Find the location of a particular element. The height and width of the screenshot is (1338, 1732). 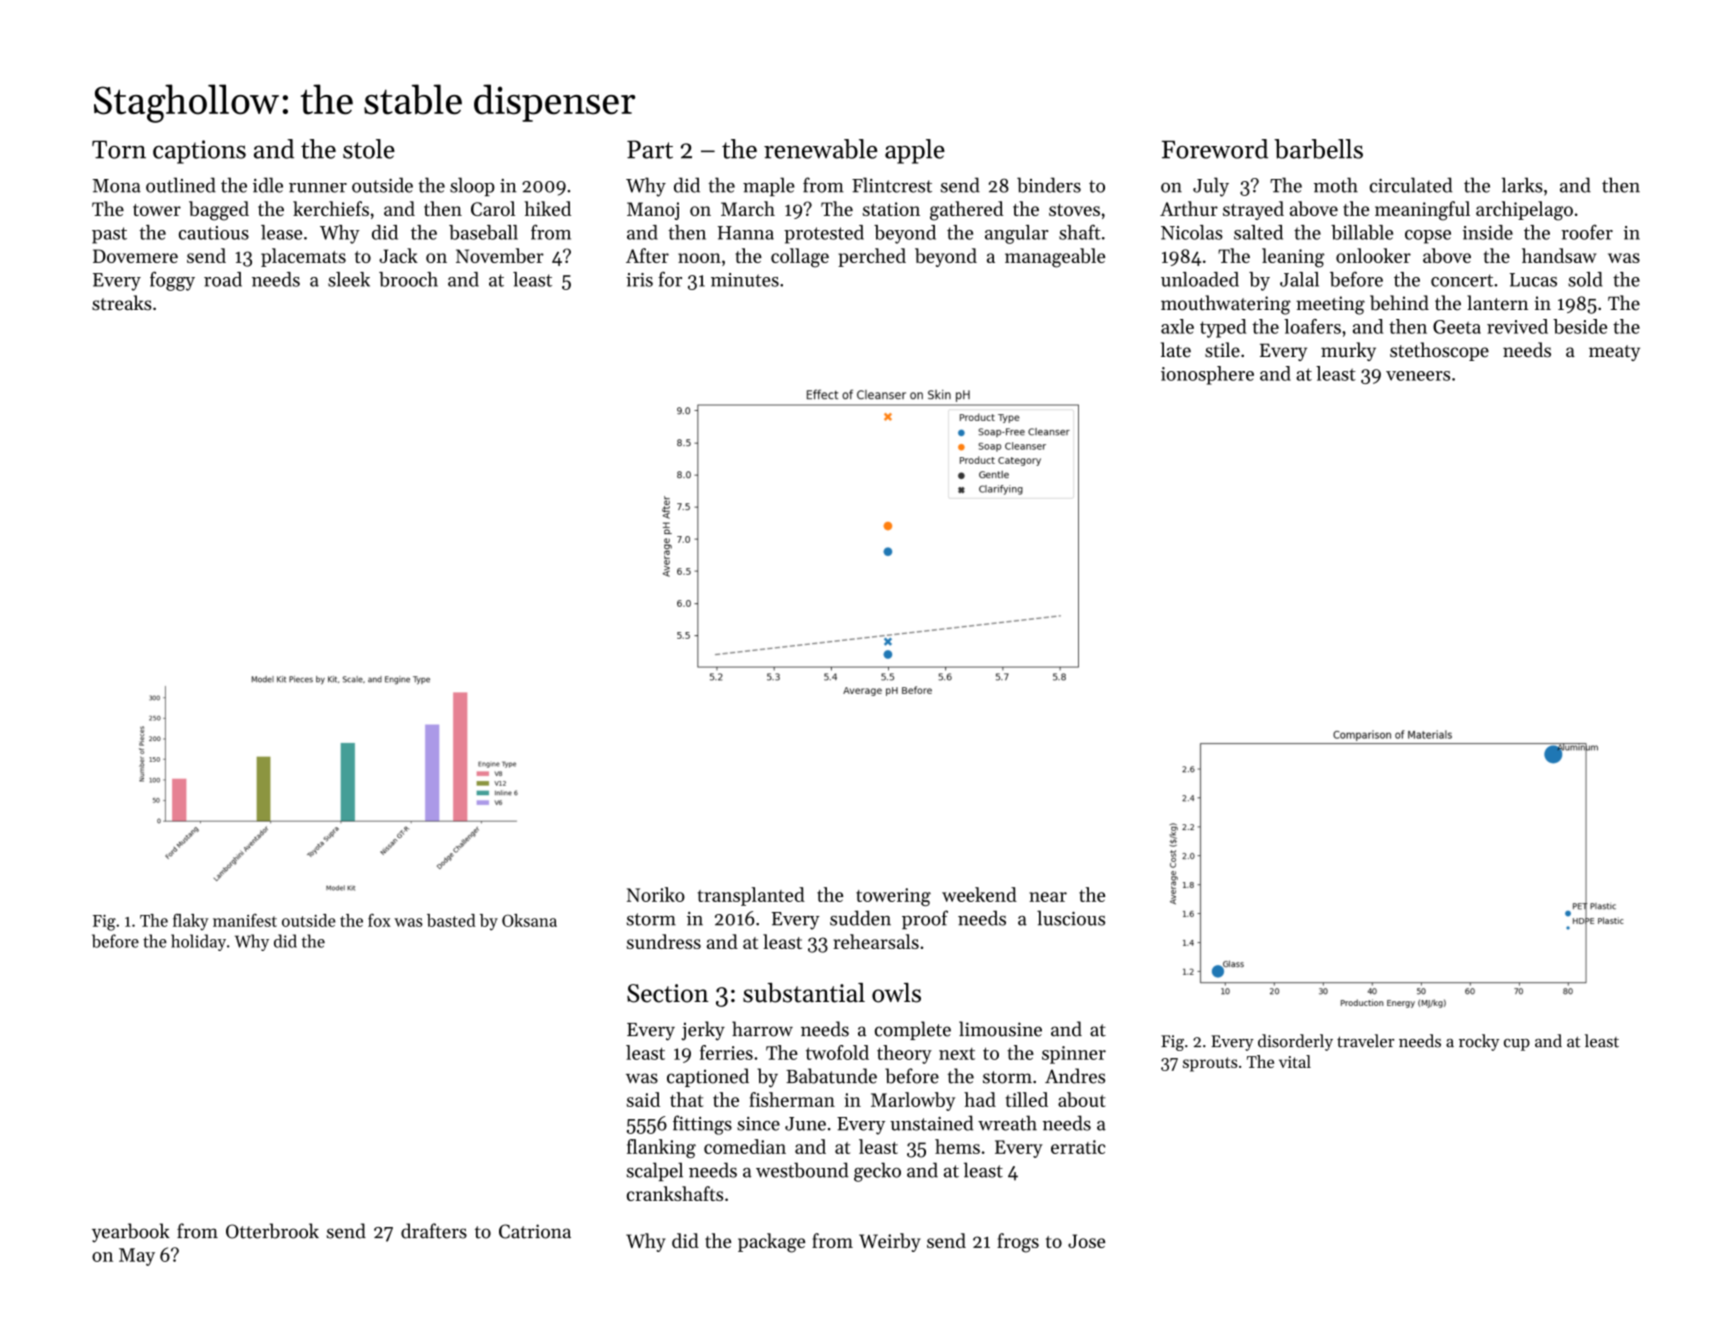

spinner is located at coordinates (1074, 1055).
